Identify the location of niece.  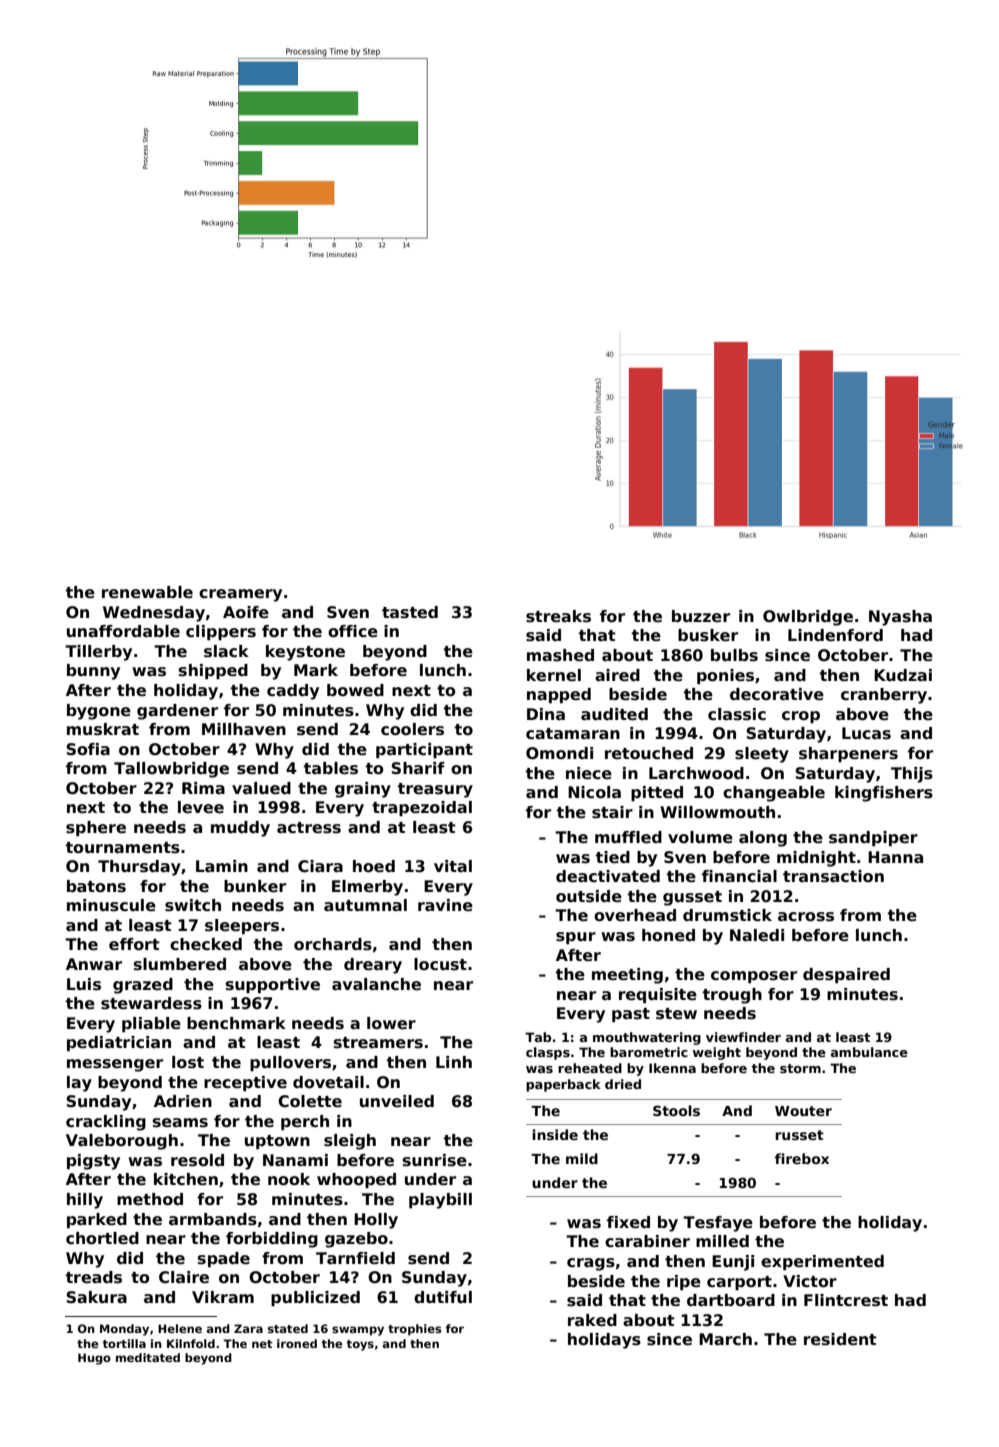
(589, 773).
